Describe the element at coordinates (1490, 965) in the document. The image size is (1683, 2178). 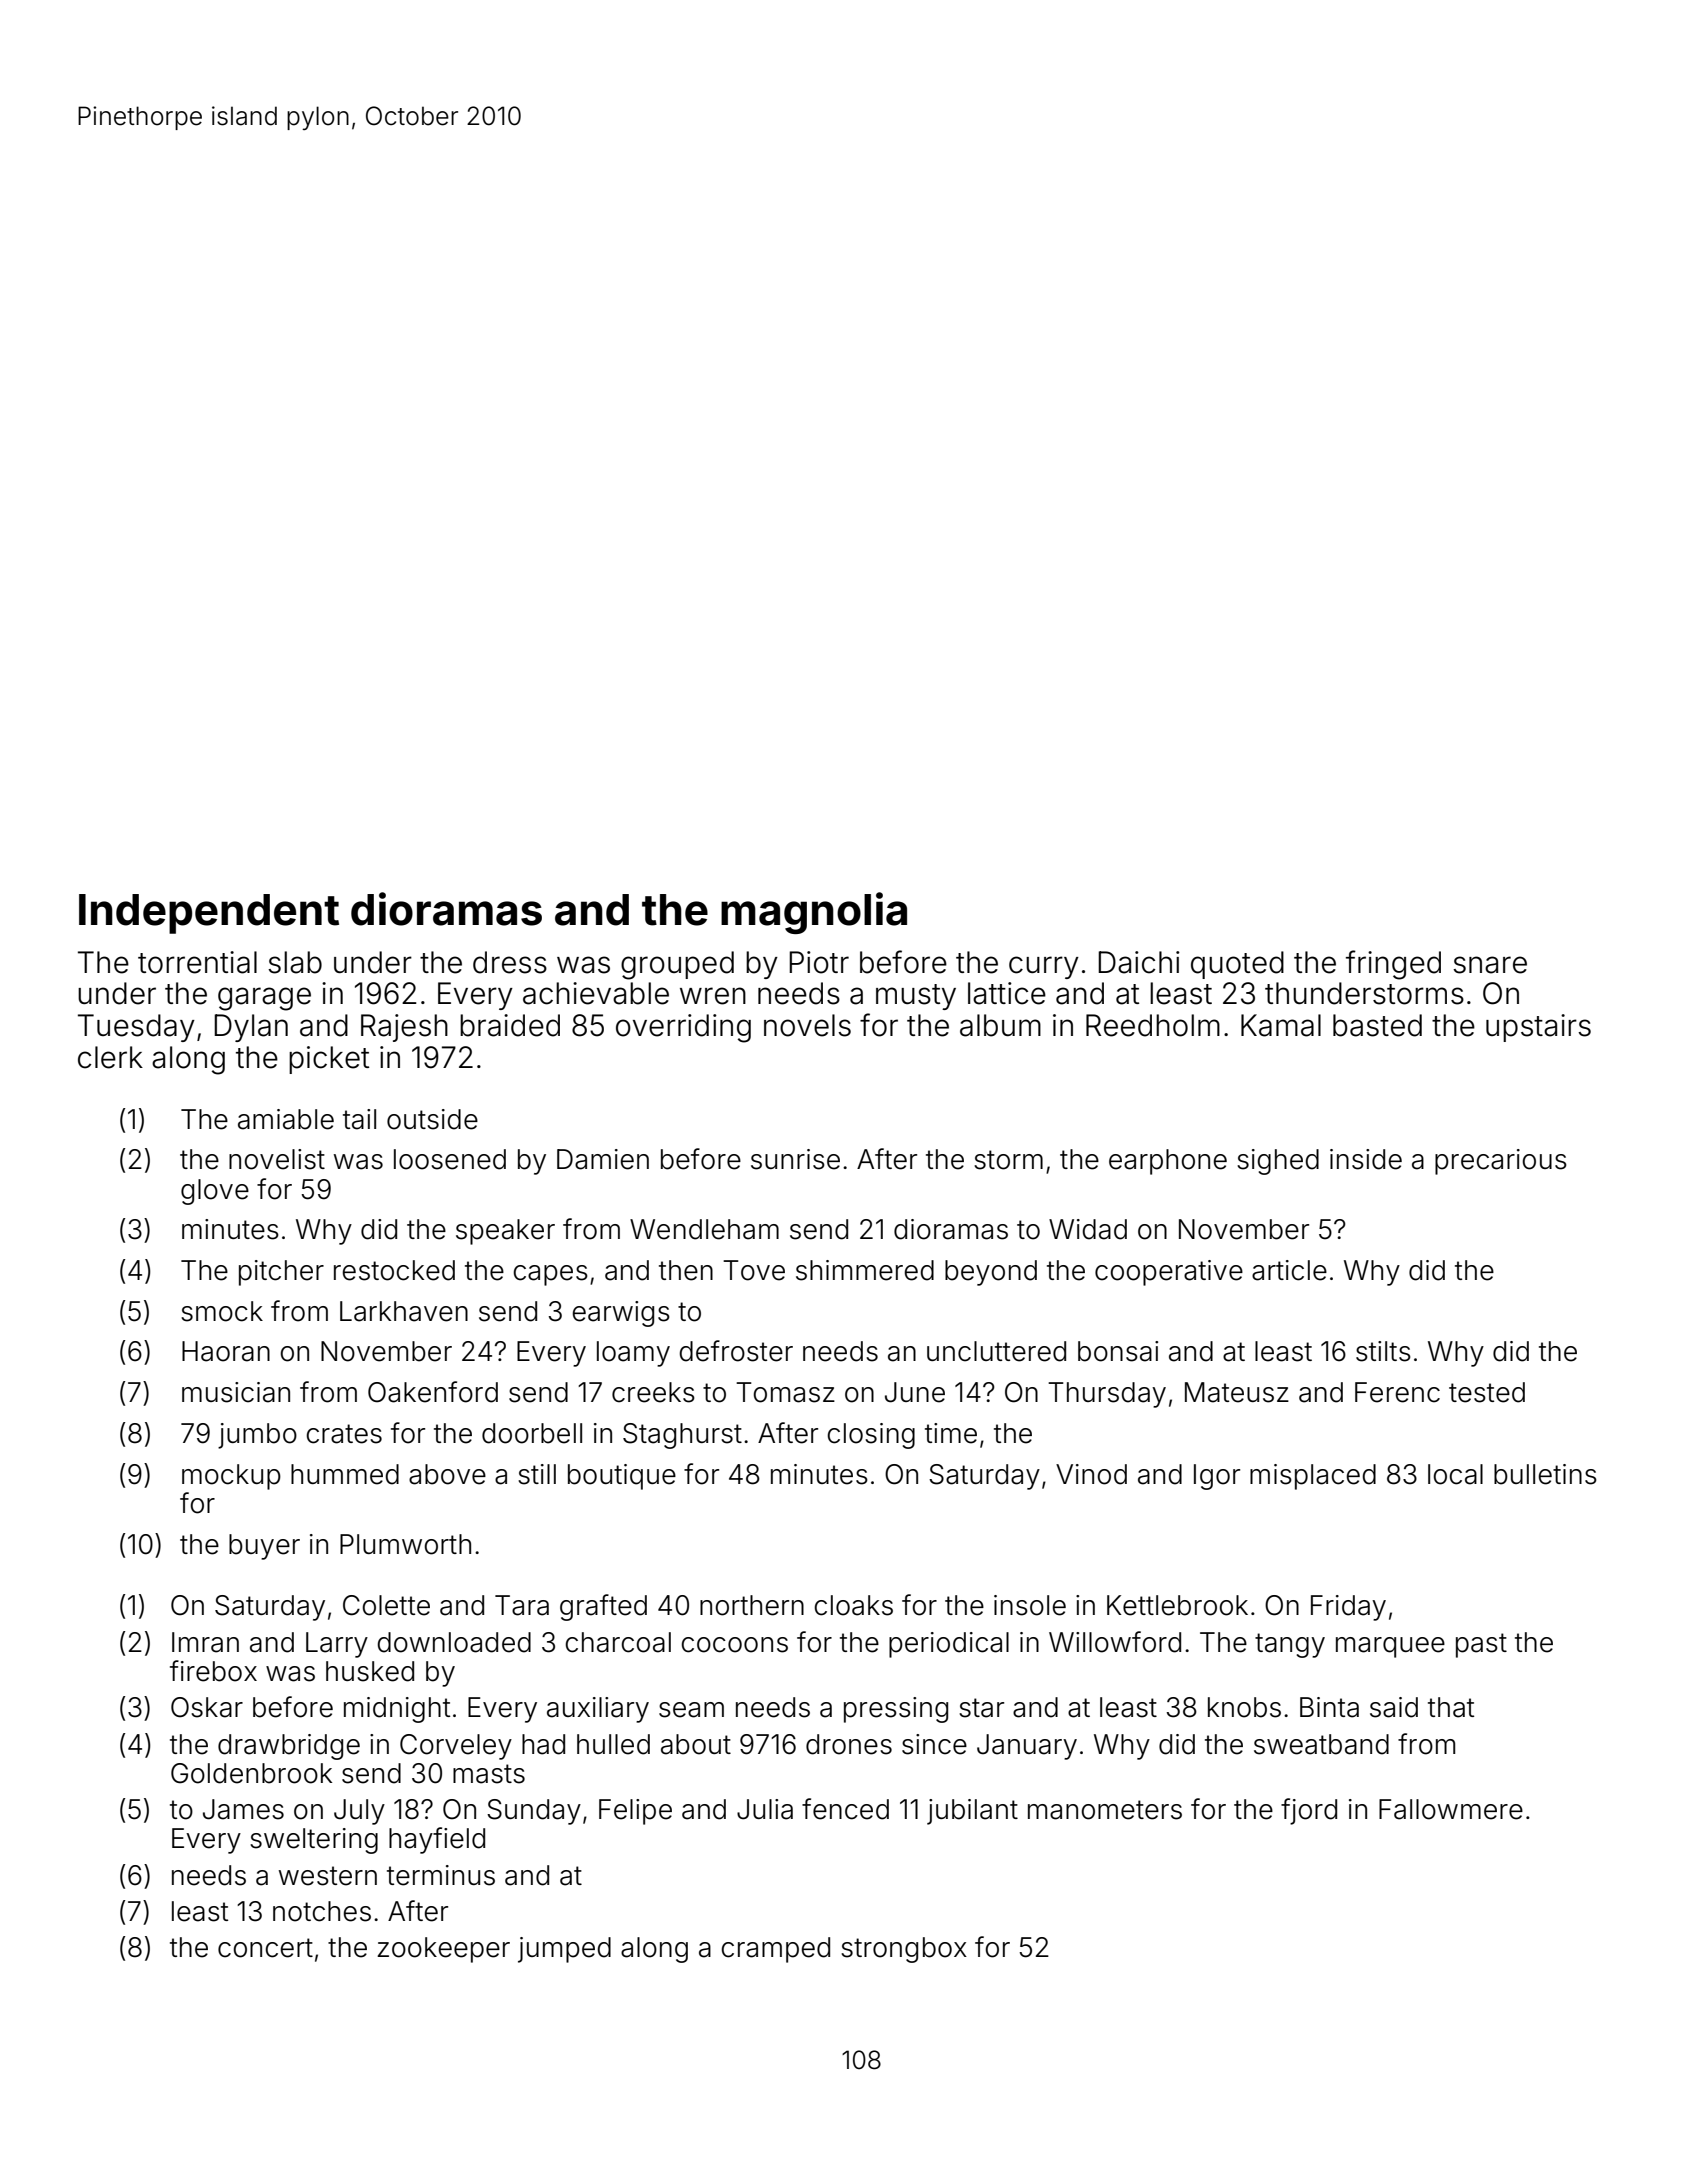
I see `snare` at that location.
